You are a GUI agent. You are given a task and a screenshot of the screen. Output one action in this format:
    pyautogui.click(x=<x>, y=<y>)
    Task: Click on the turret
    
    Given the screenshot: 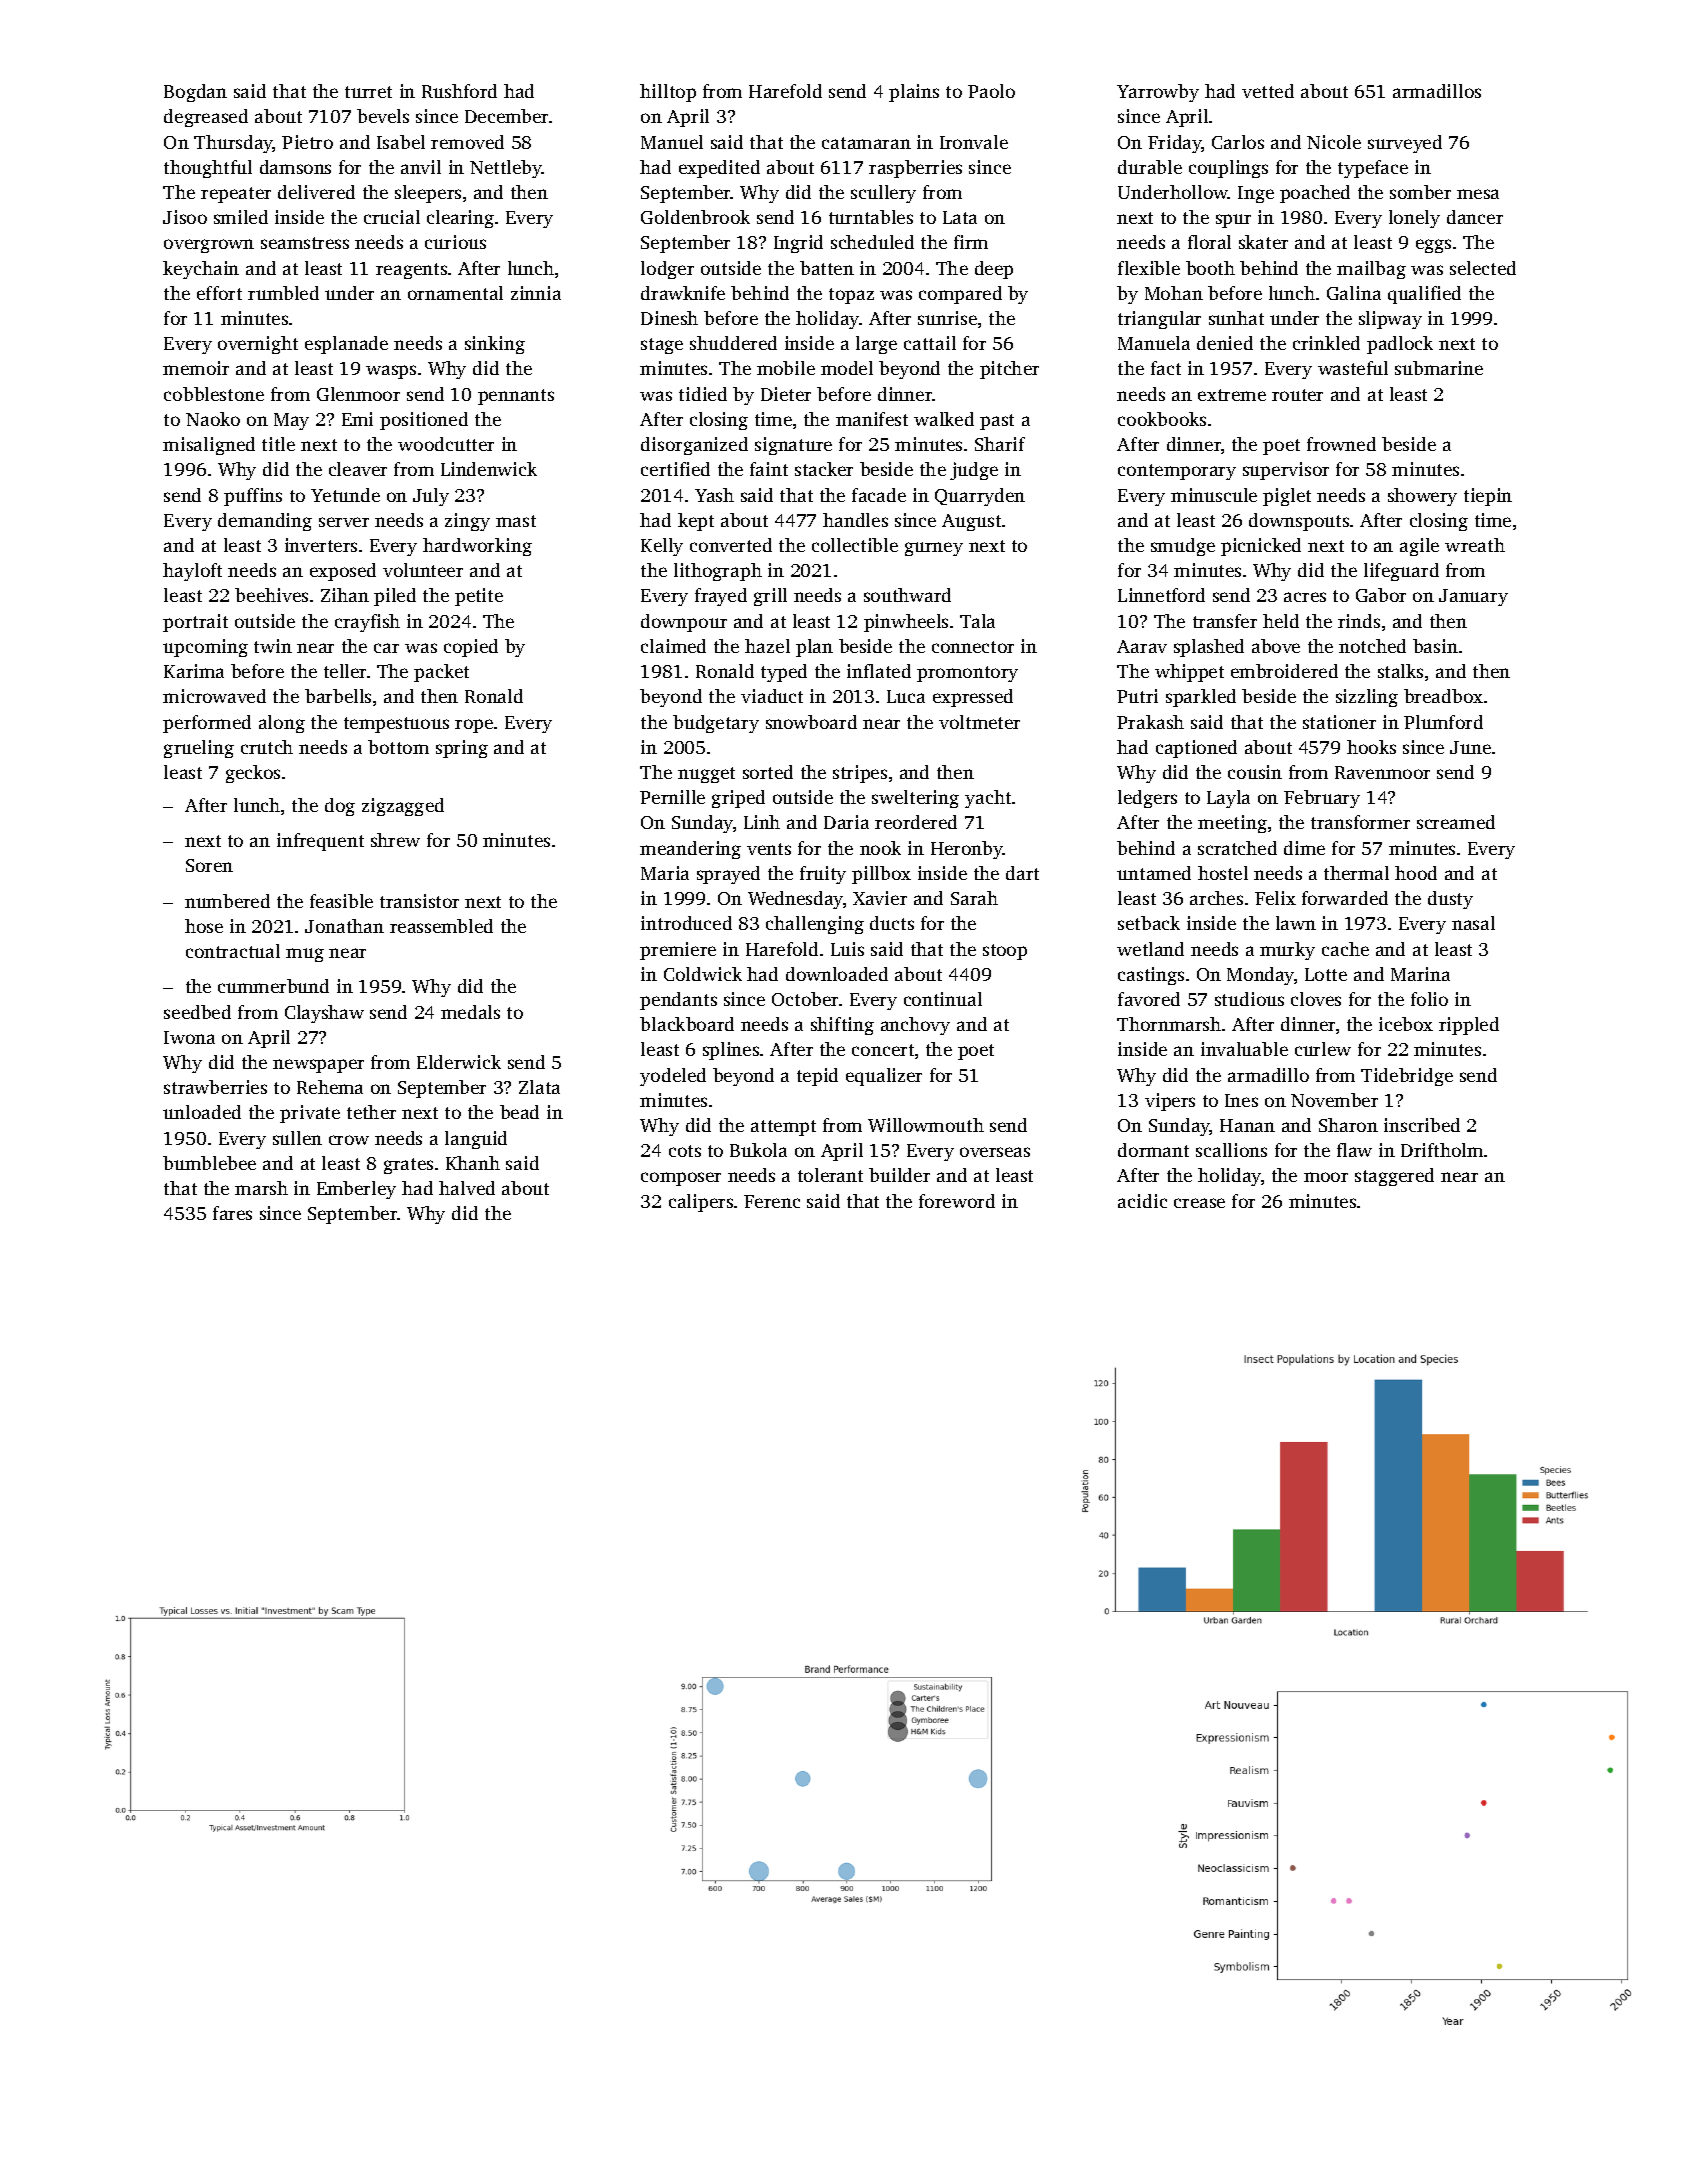 What is the action you would take?
    pyautogui.click(x=368, y=92)
